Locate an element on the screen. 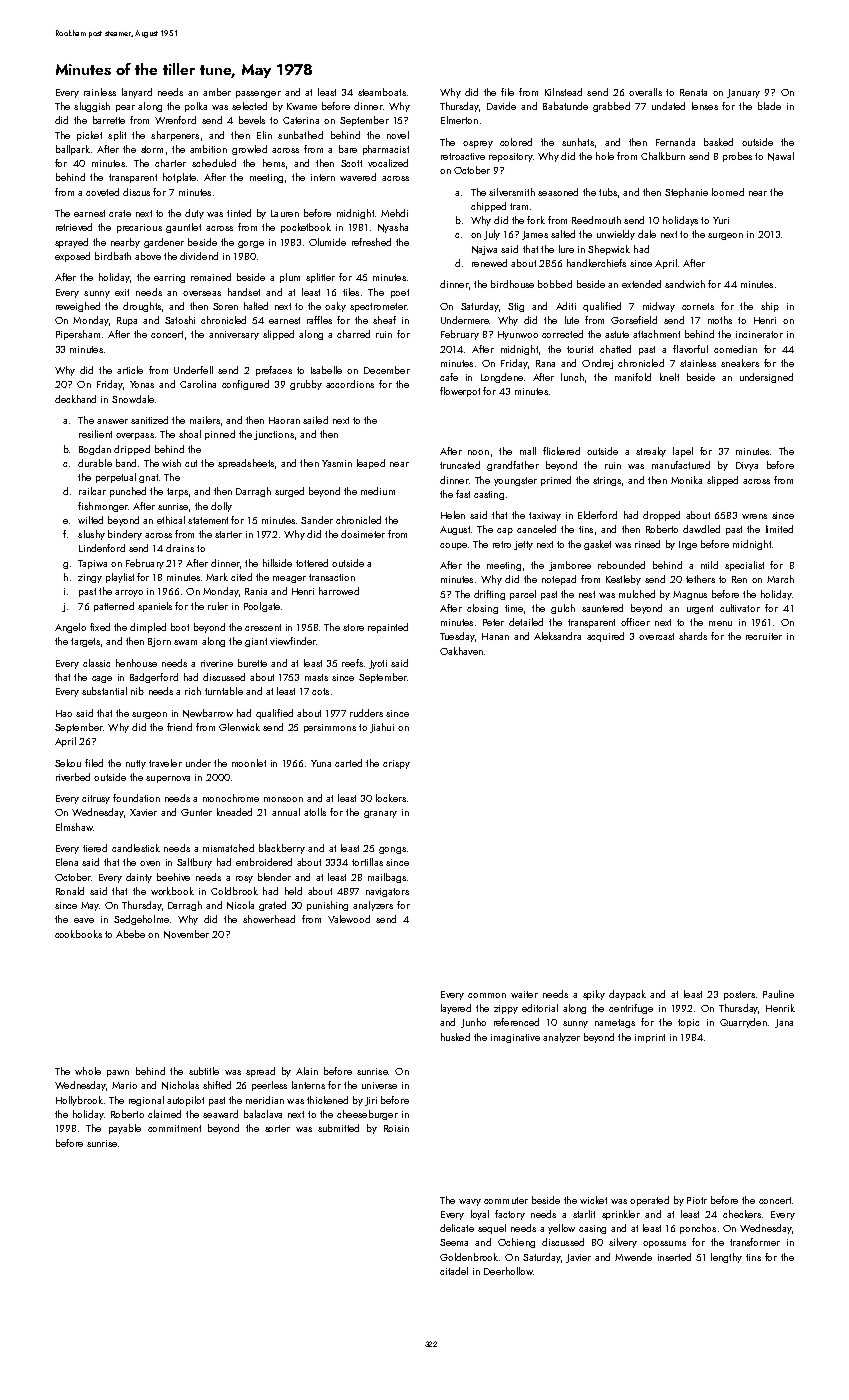 This screenshot has width=849, height=1400. subtitle is located at coordinates (204, 1071).
